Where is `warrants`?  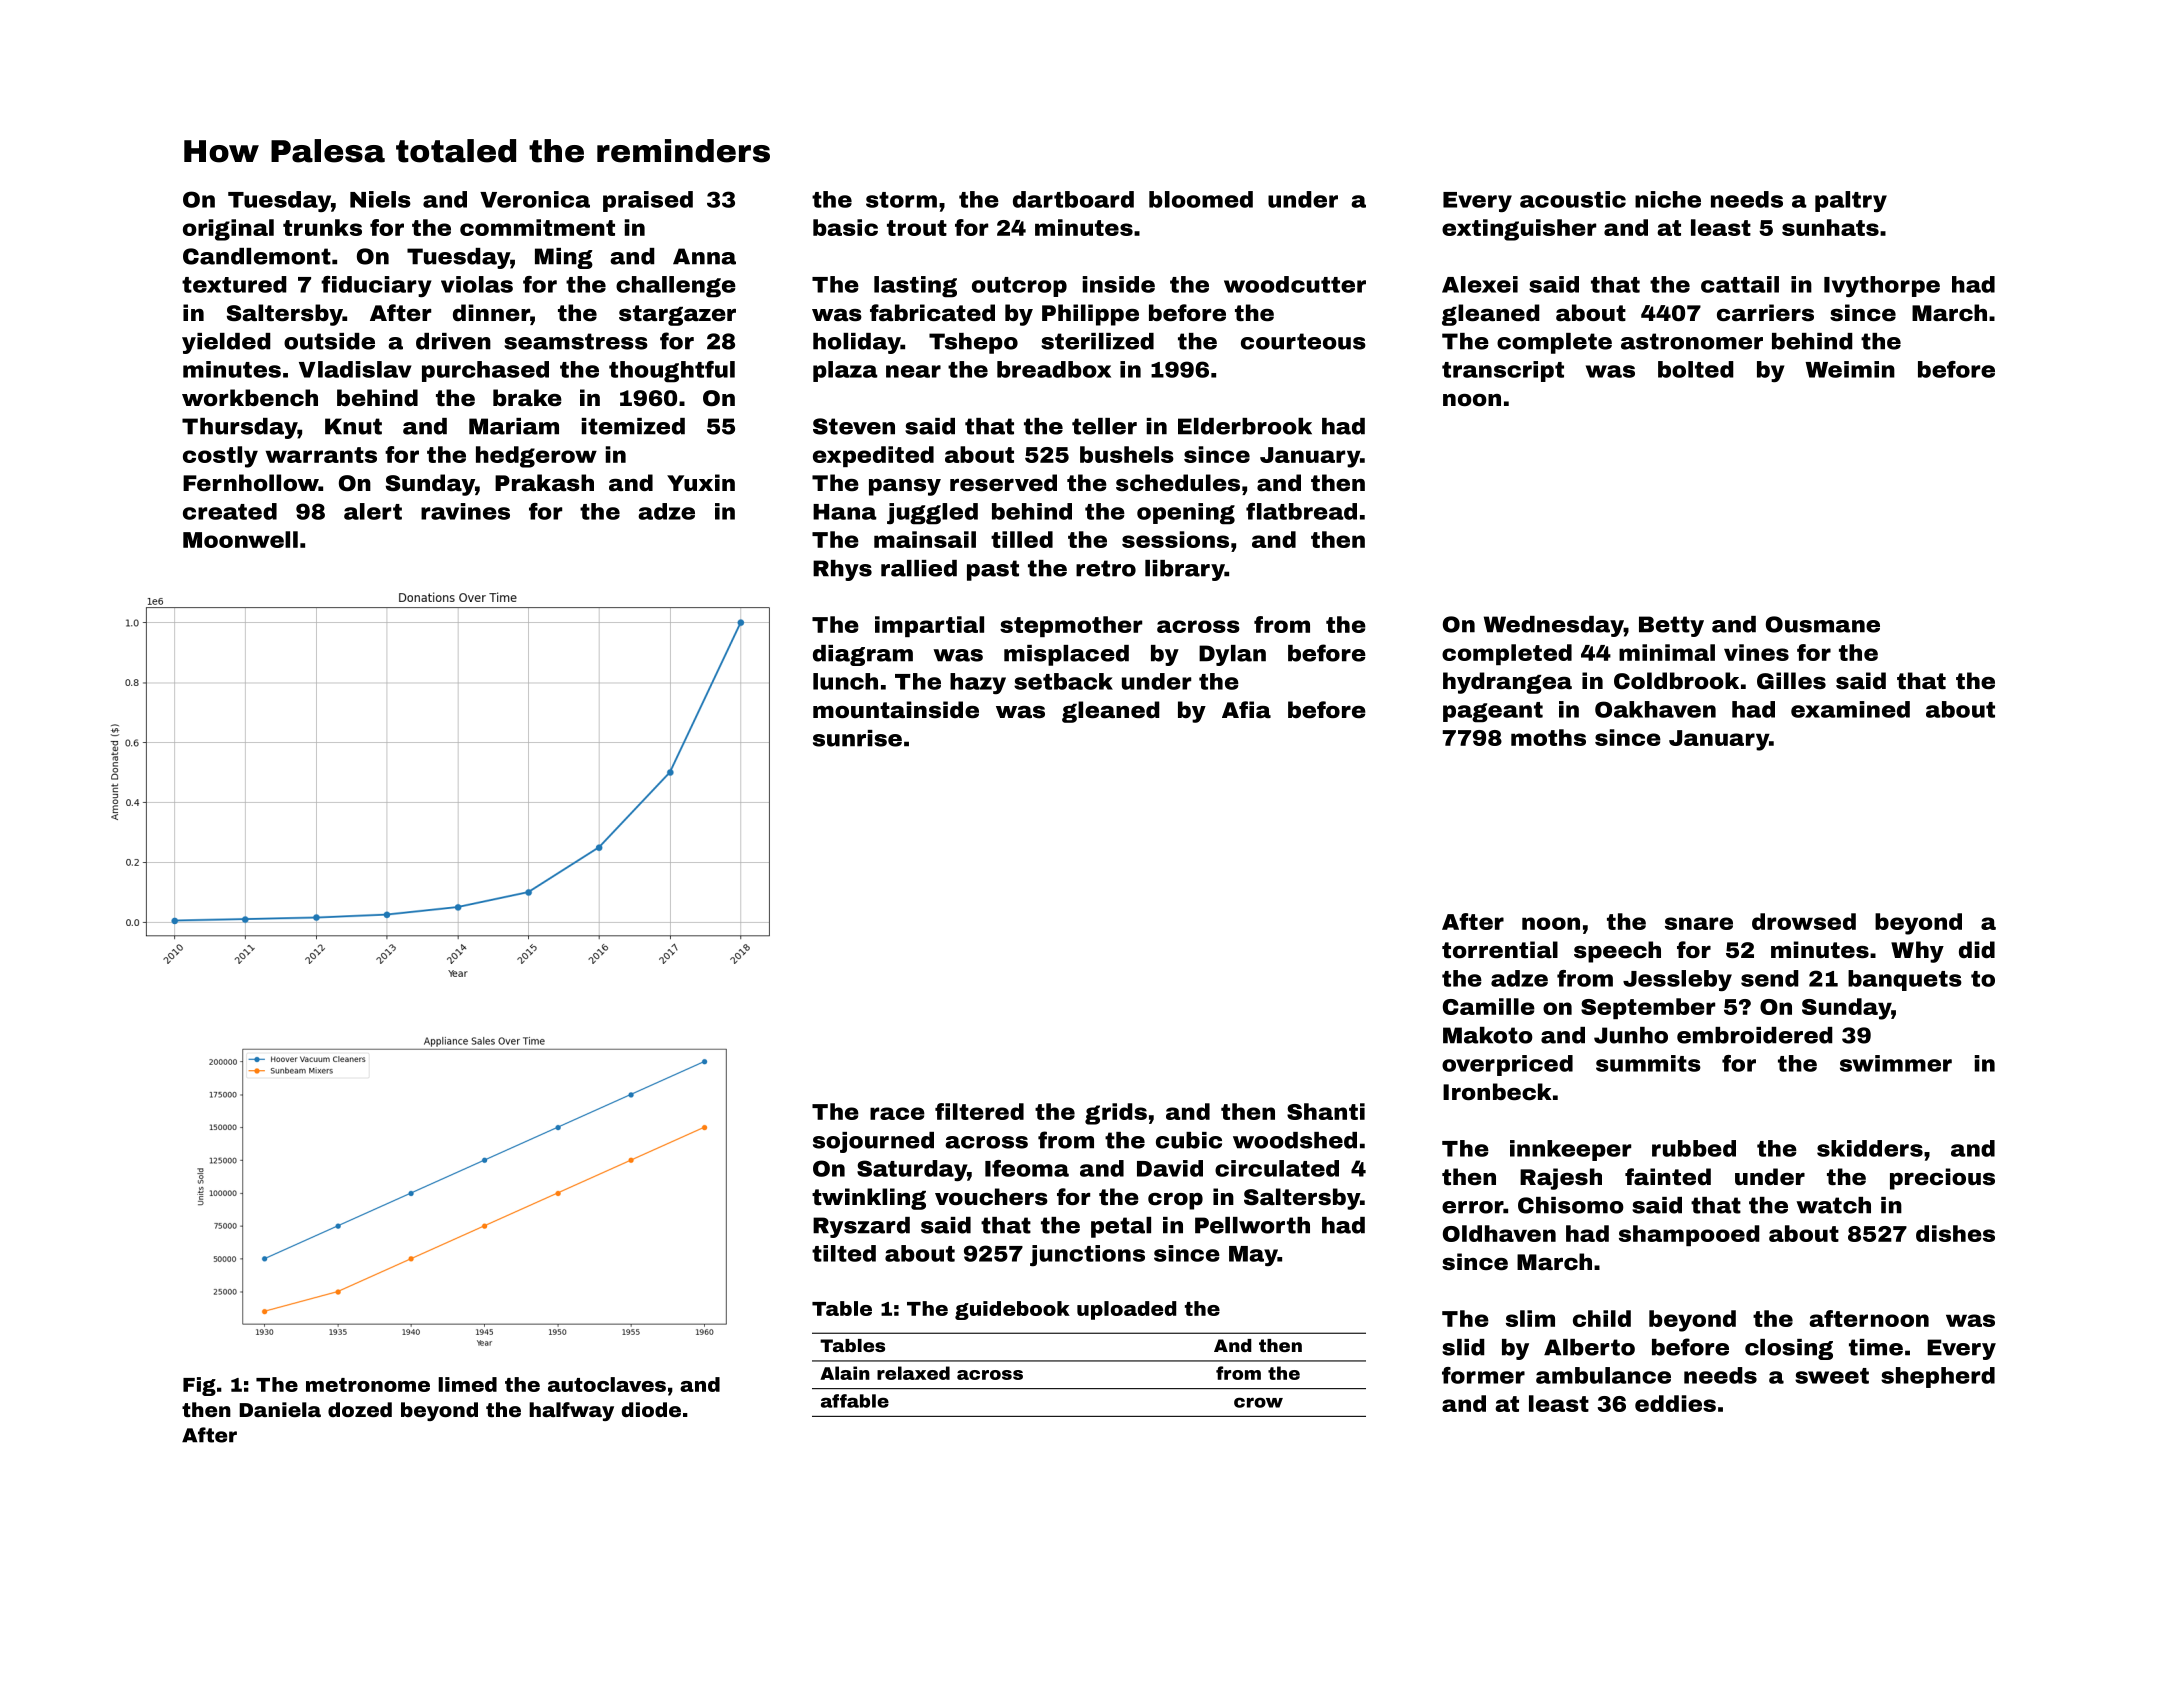
warrants is located at coordinates (321, 455).
